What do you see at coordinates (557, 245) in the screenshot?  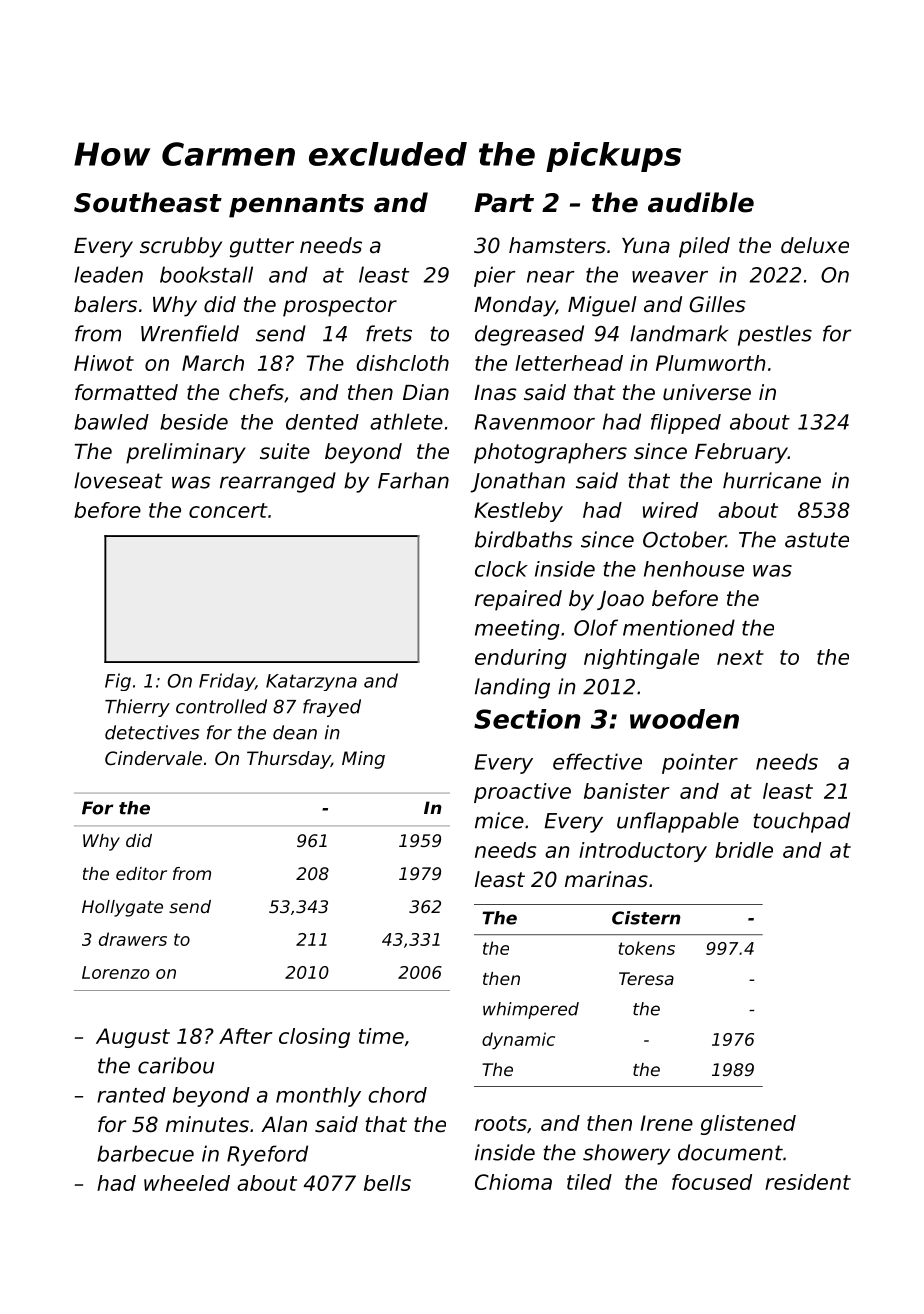 I see `hamsters` at bounding box center [557, 245].
